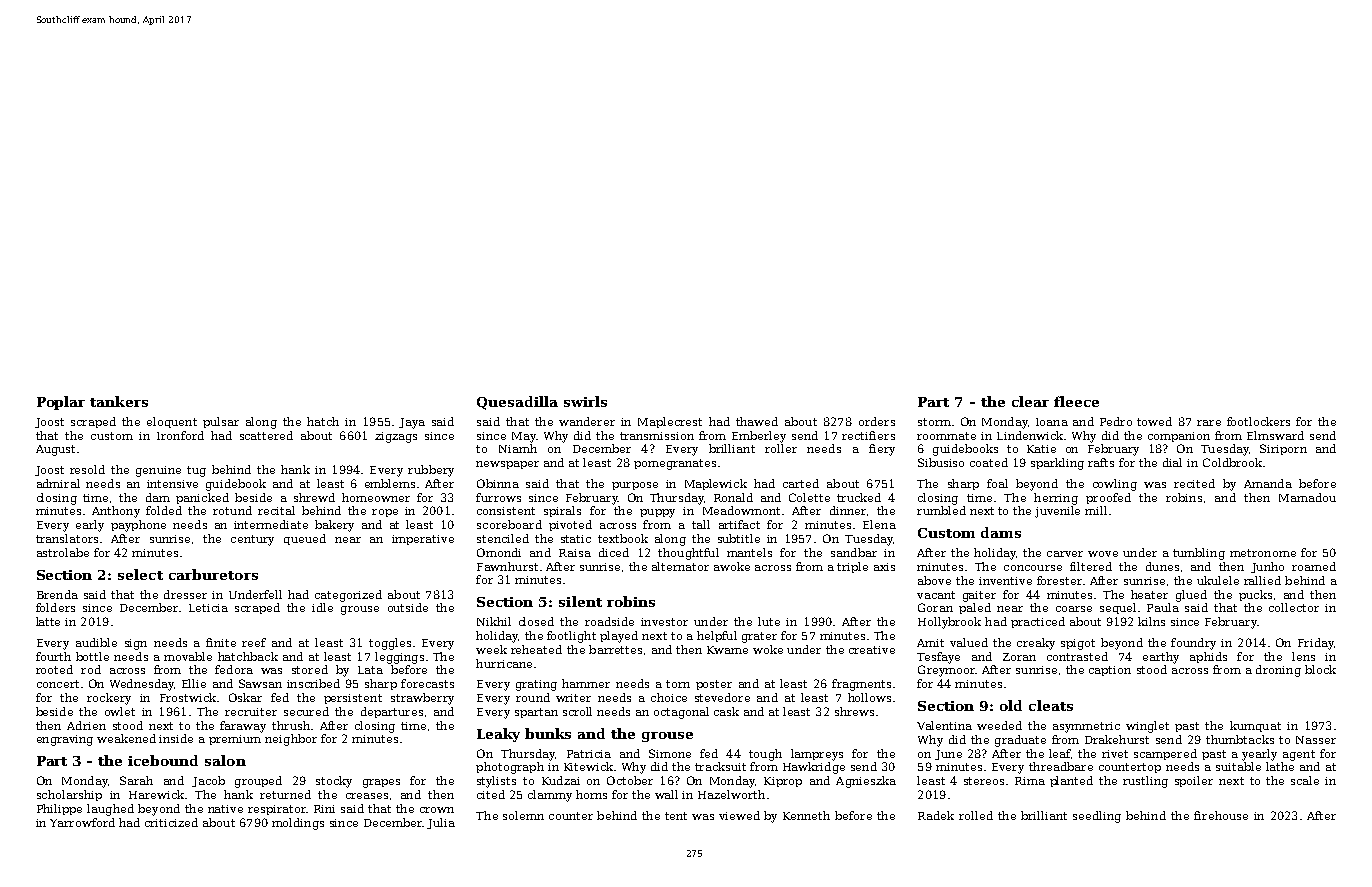  Describe the element at coordinates (116, 512) in the image. I see `Anthony` at that location.
